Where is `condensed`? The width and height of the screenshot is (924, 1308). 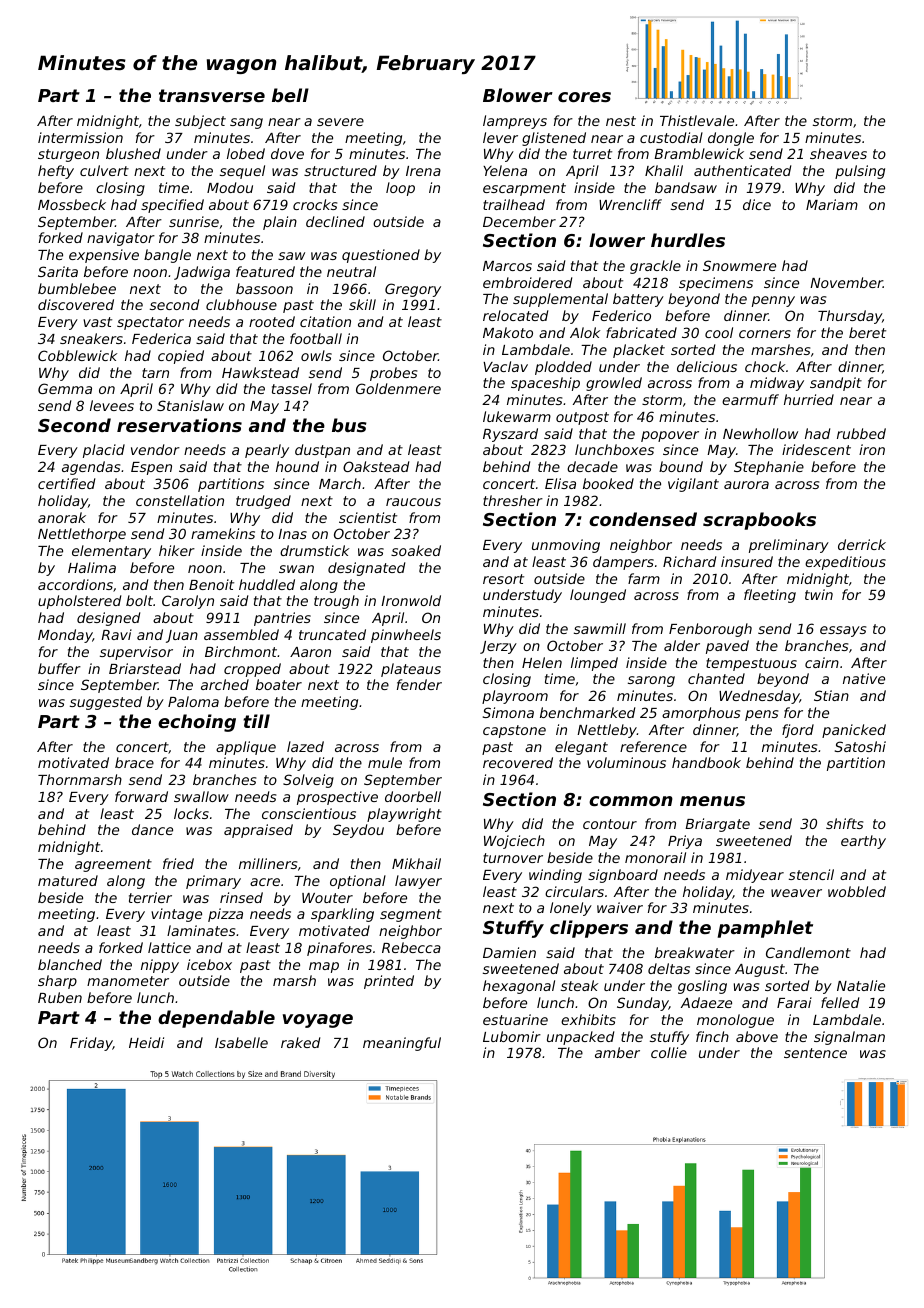 condensed is located at coordinates (643, 519).
